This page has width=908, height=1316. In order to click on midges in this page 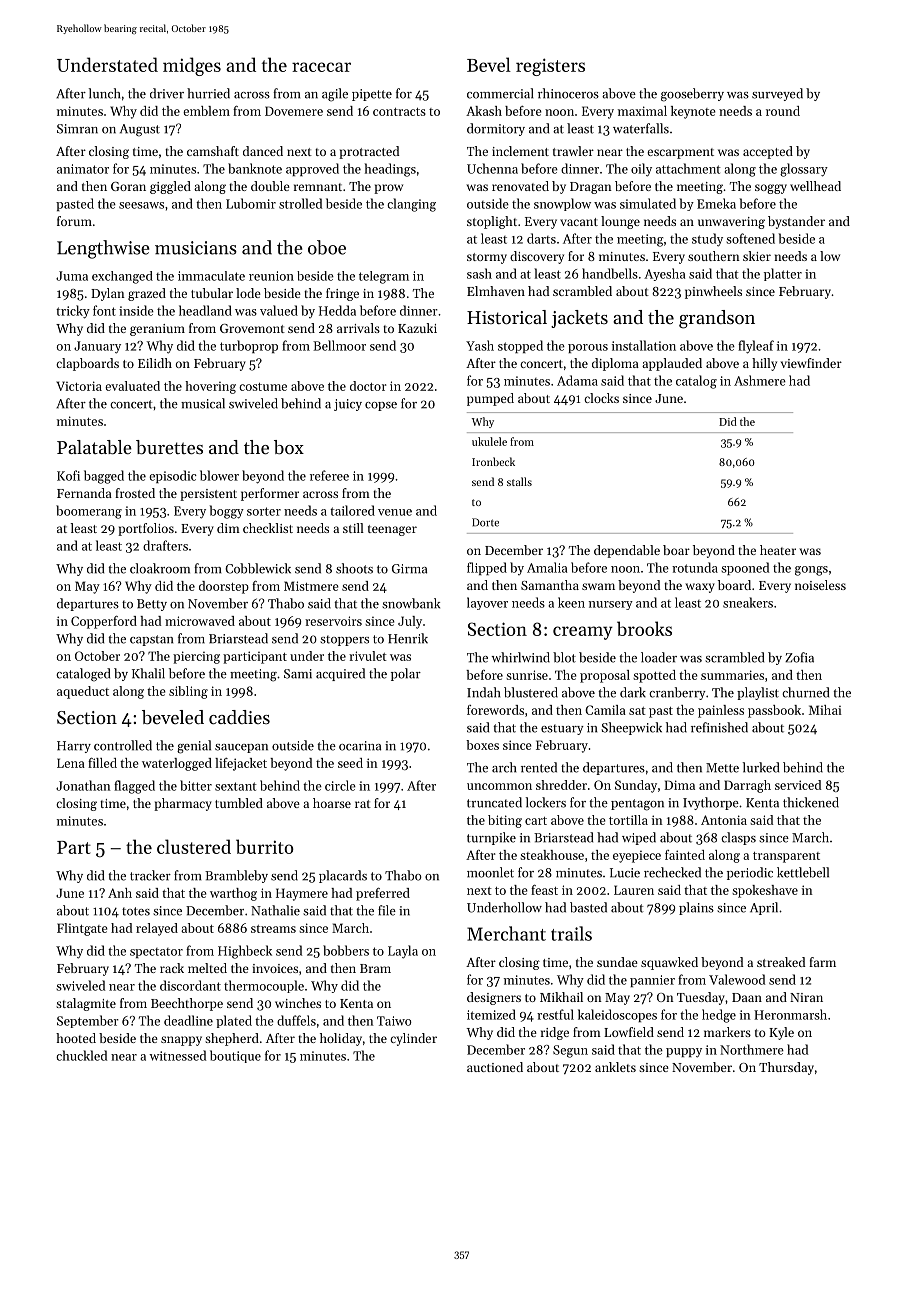, I will do `click(192, 66)`.
